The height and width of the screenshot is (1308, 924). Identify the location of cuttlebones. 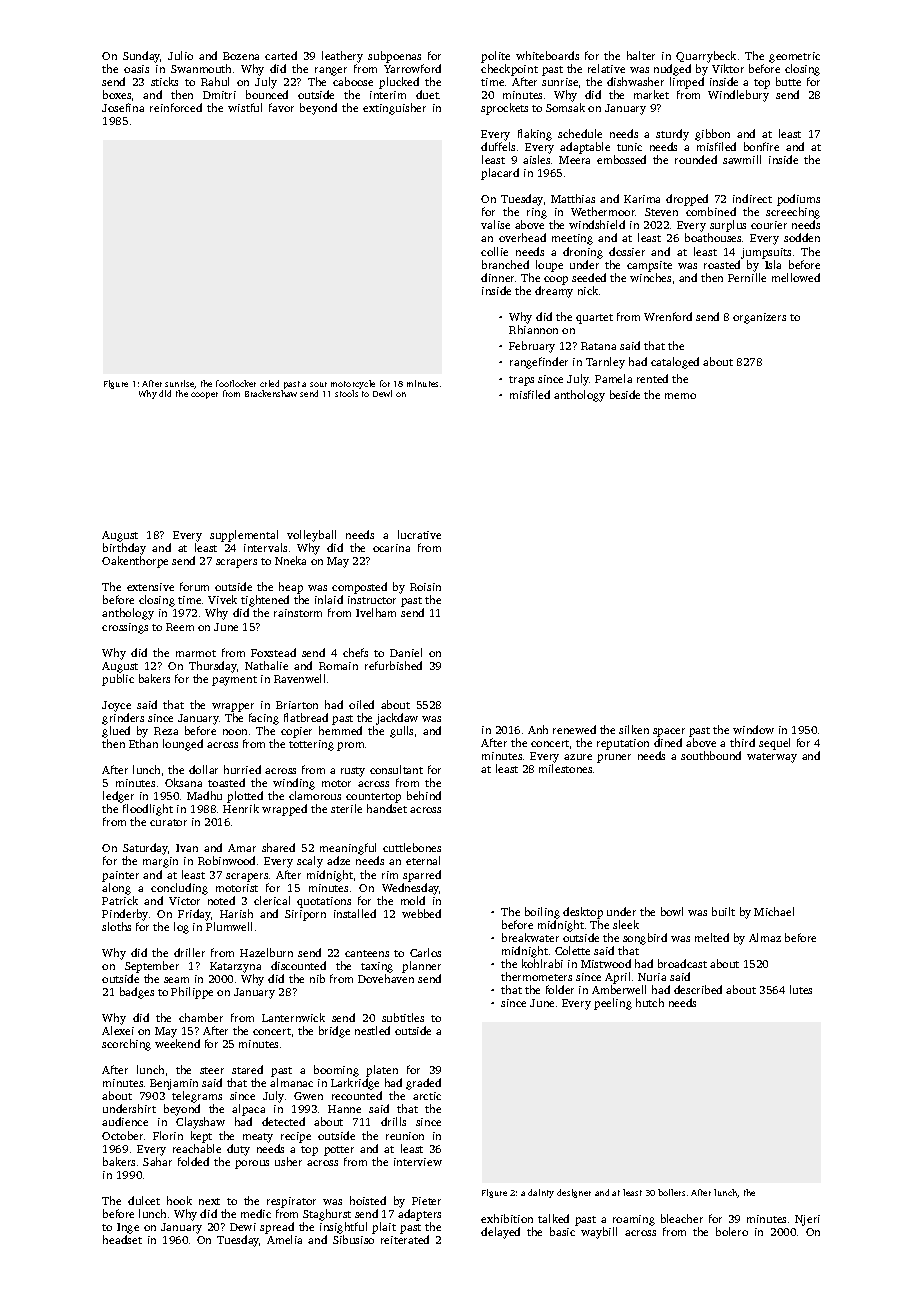
(412, 847).
